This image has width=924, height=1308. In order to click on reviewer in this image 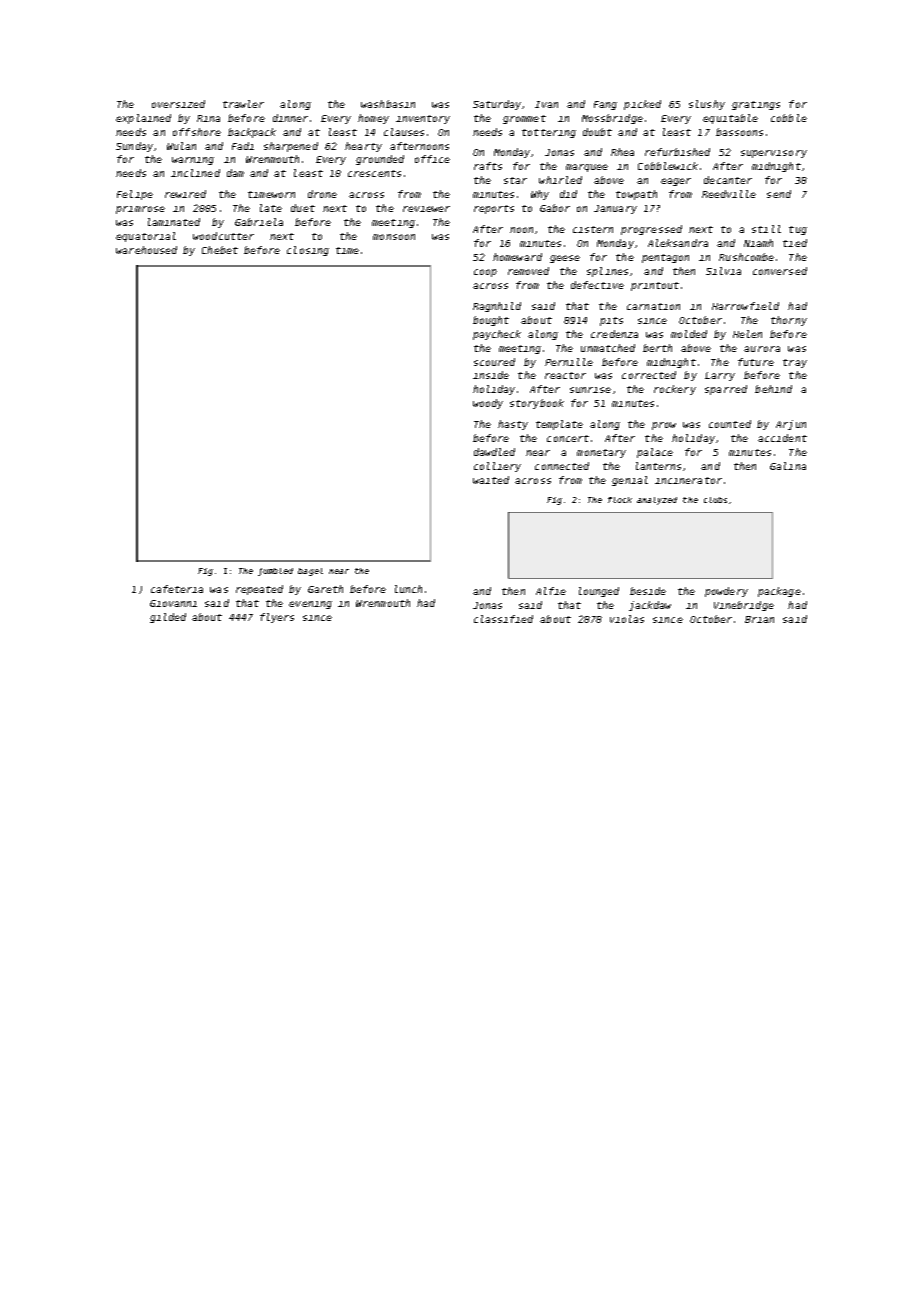, I will do `click(426, 209)`.
